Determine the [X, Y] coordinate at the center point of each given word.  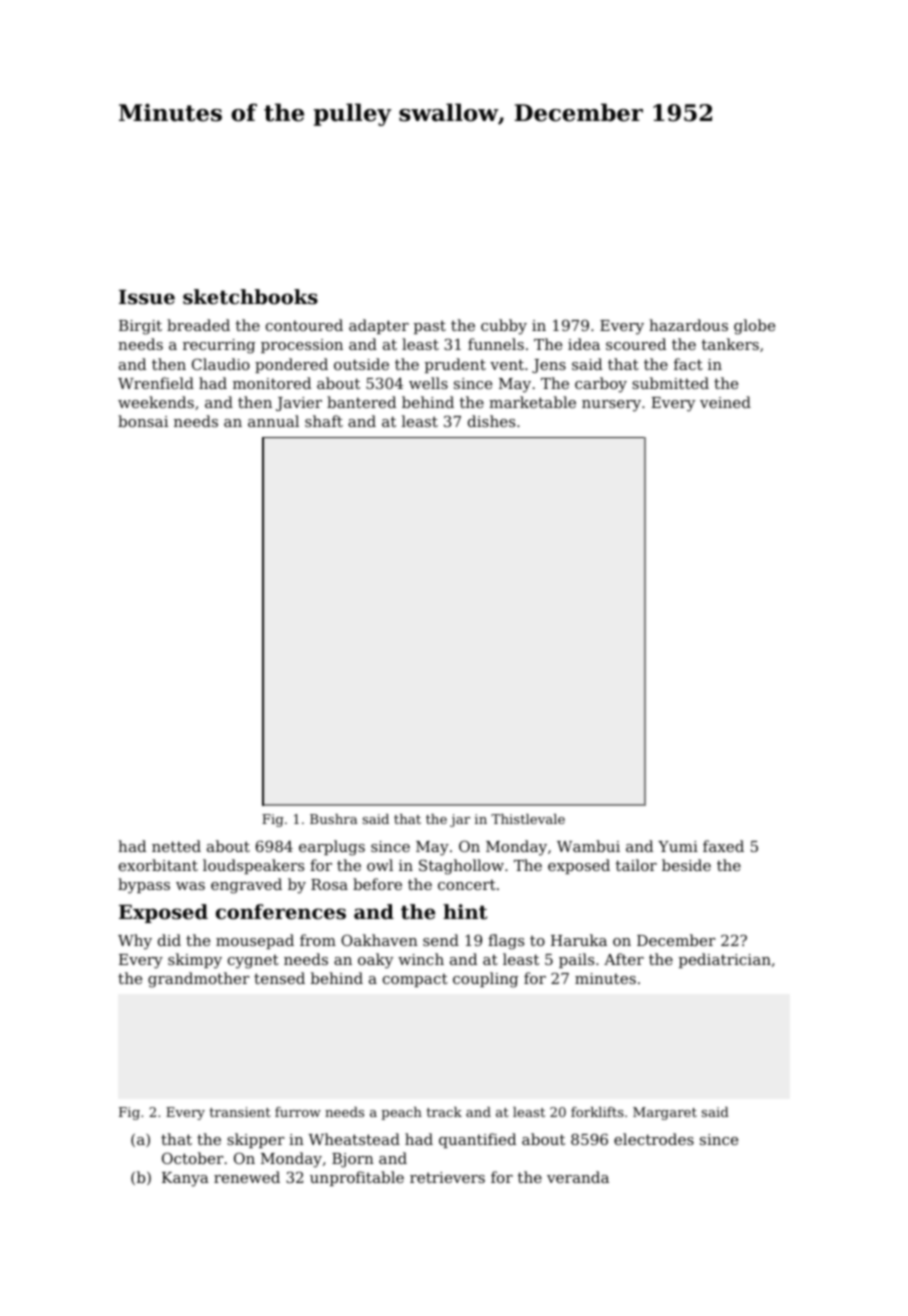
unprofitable [357, 1178]
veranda [578, 1177]
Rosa [329, 884]
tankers [730, 344]
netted [176, 846]
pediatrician [725, 960]
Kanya [185, 1179]
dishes [491, 421]
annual [273, 421]
